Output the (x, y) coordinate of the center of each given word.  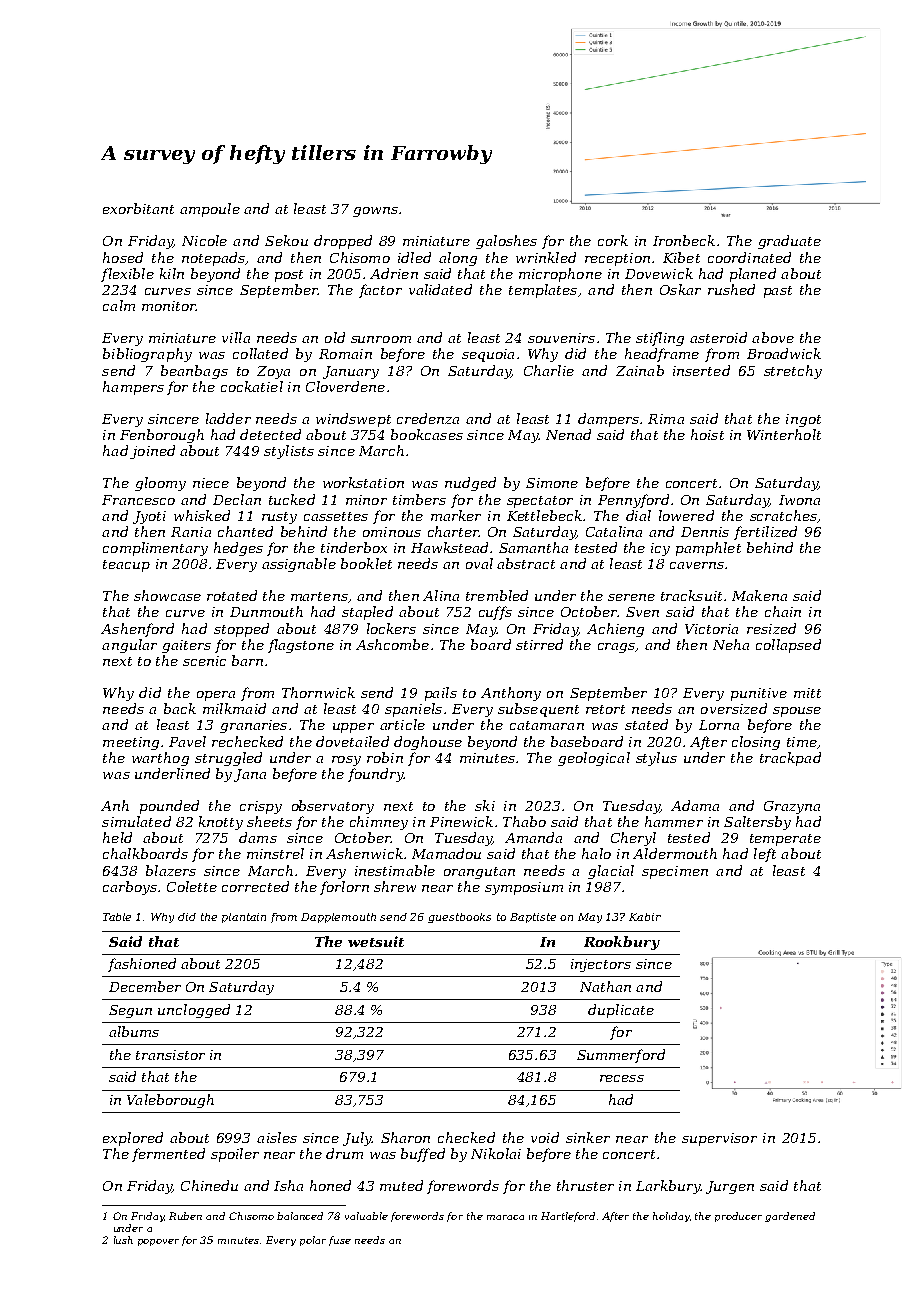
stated (646, 724)
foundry (375, 775)
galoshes (506, 242)
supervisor (719, 1139)
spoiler (235, 1155)
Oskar (680, 289)
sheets (269, 821)
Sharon (405, 1137)
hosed (123, 257)
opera (216, 696)
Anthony (511, 694)
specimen (675, 872)
